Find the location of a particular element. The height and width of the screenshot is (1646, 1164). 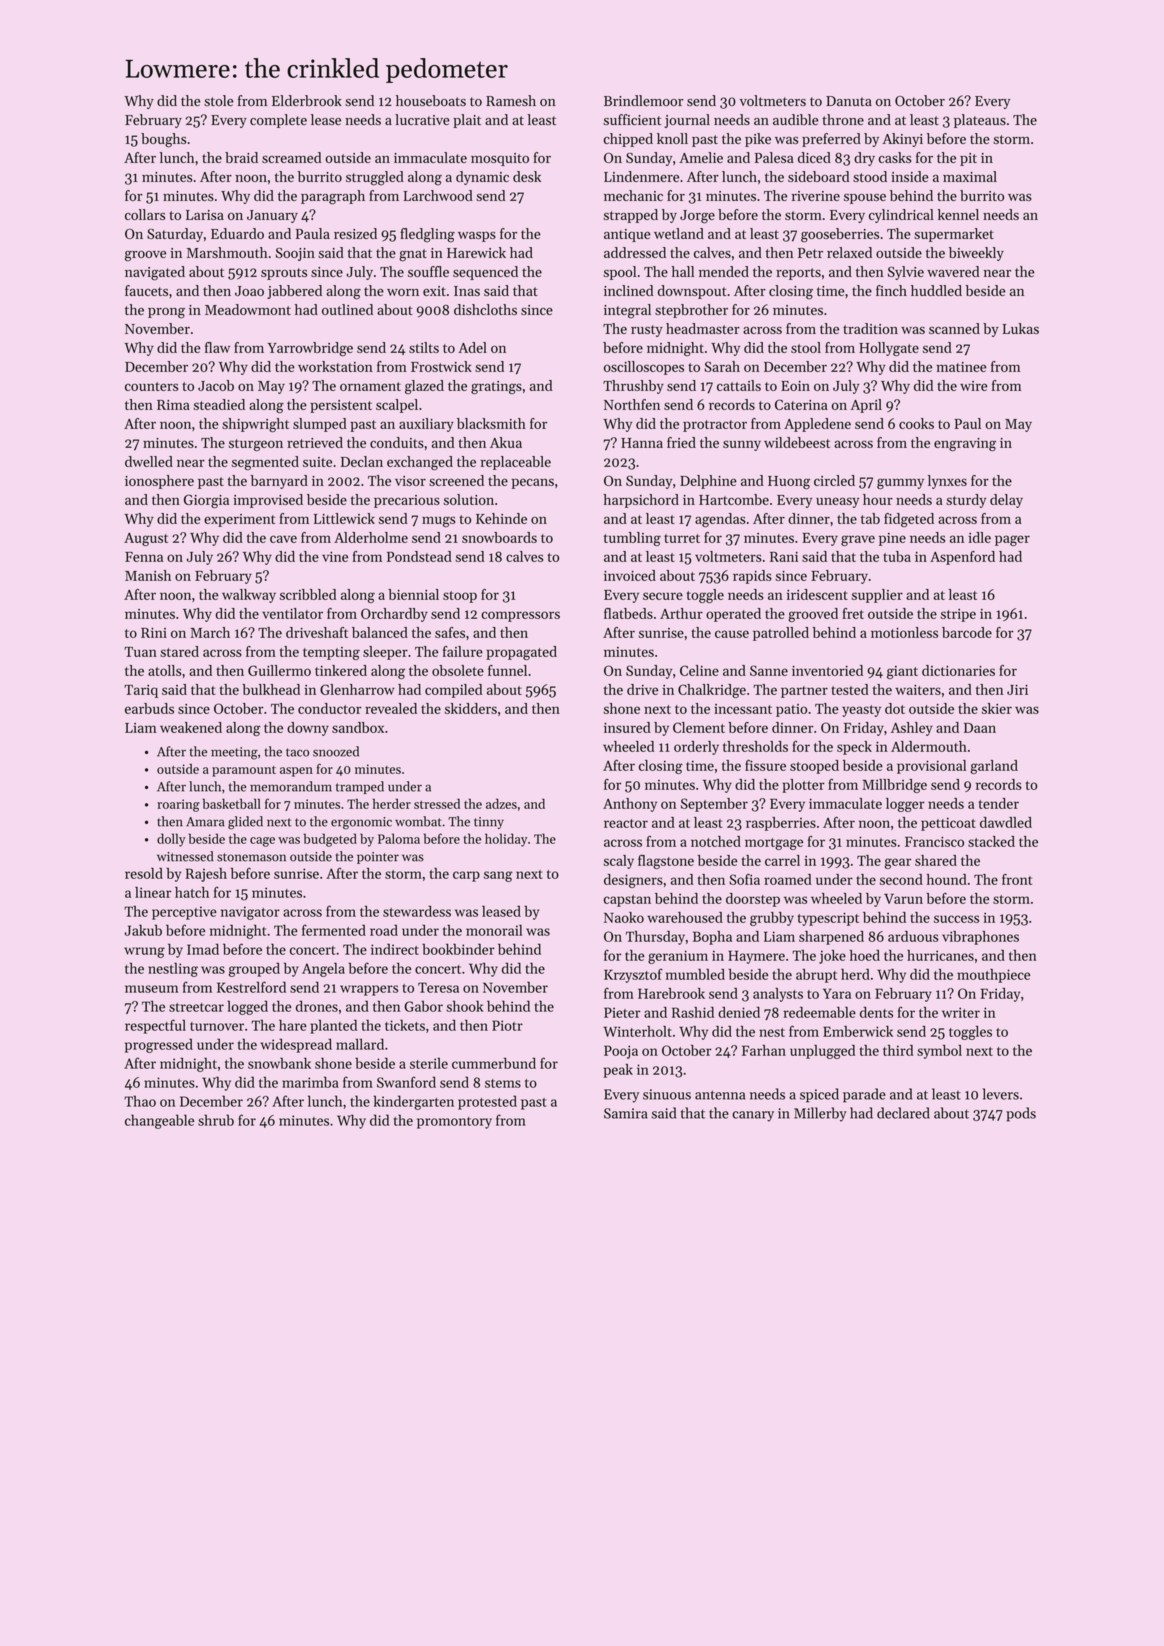

declared is located at coordinates (903, 1113).
